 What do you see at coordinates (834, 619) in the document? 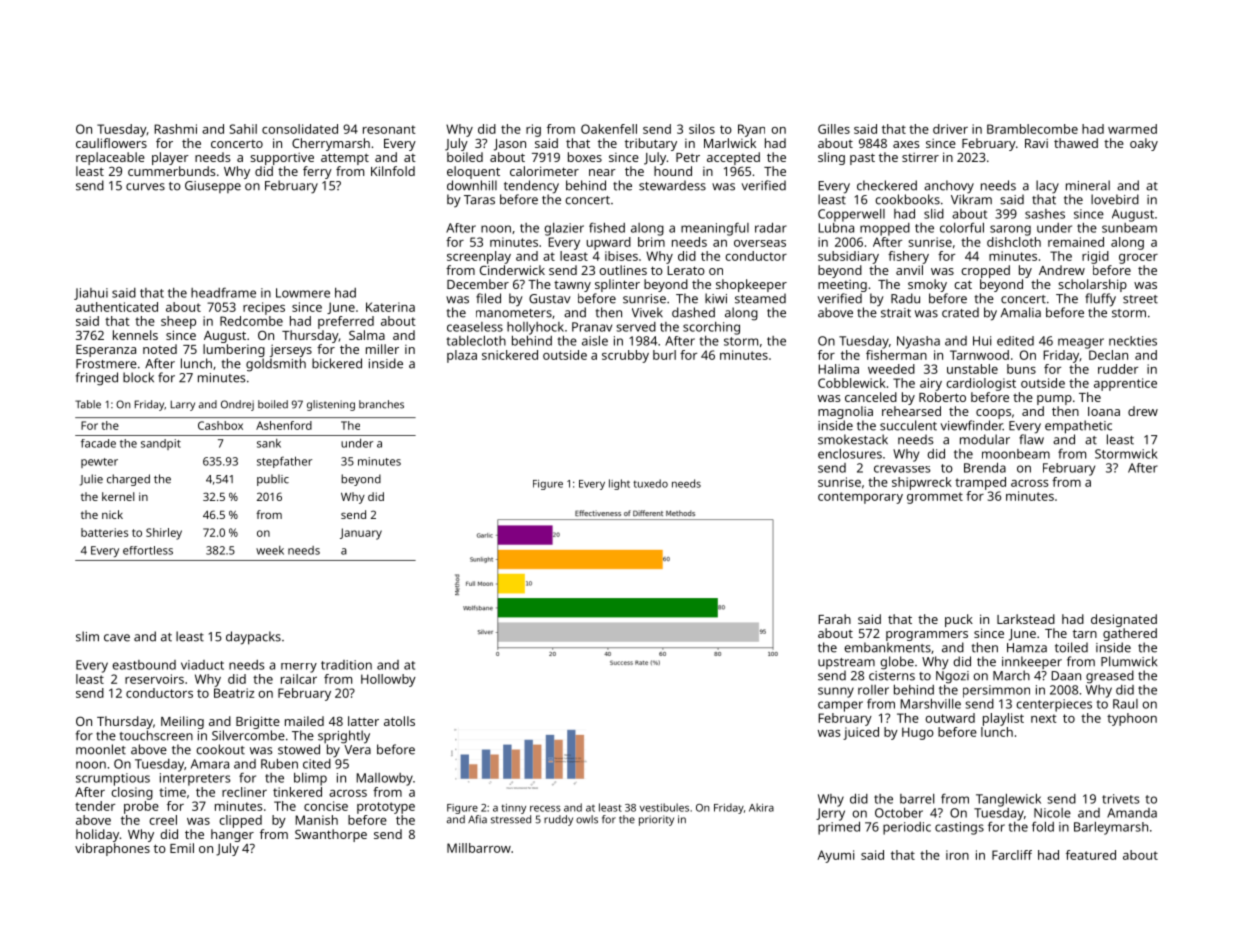
I see `Farah` at bounding box center [834, 619].
